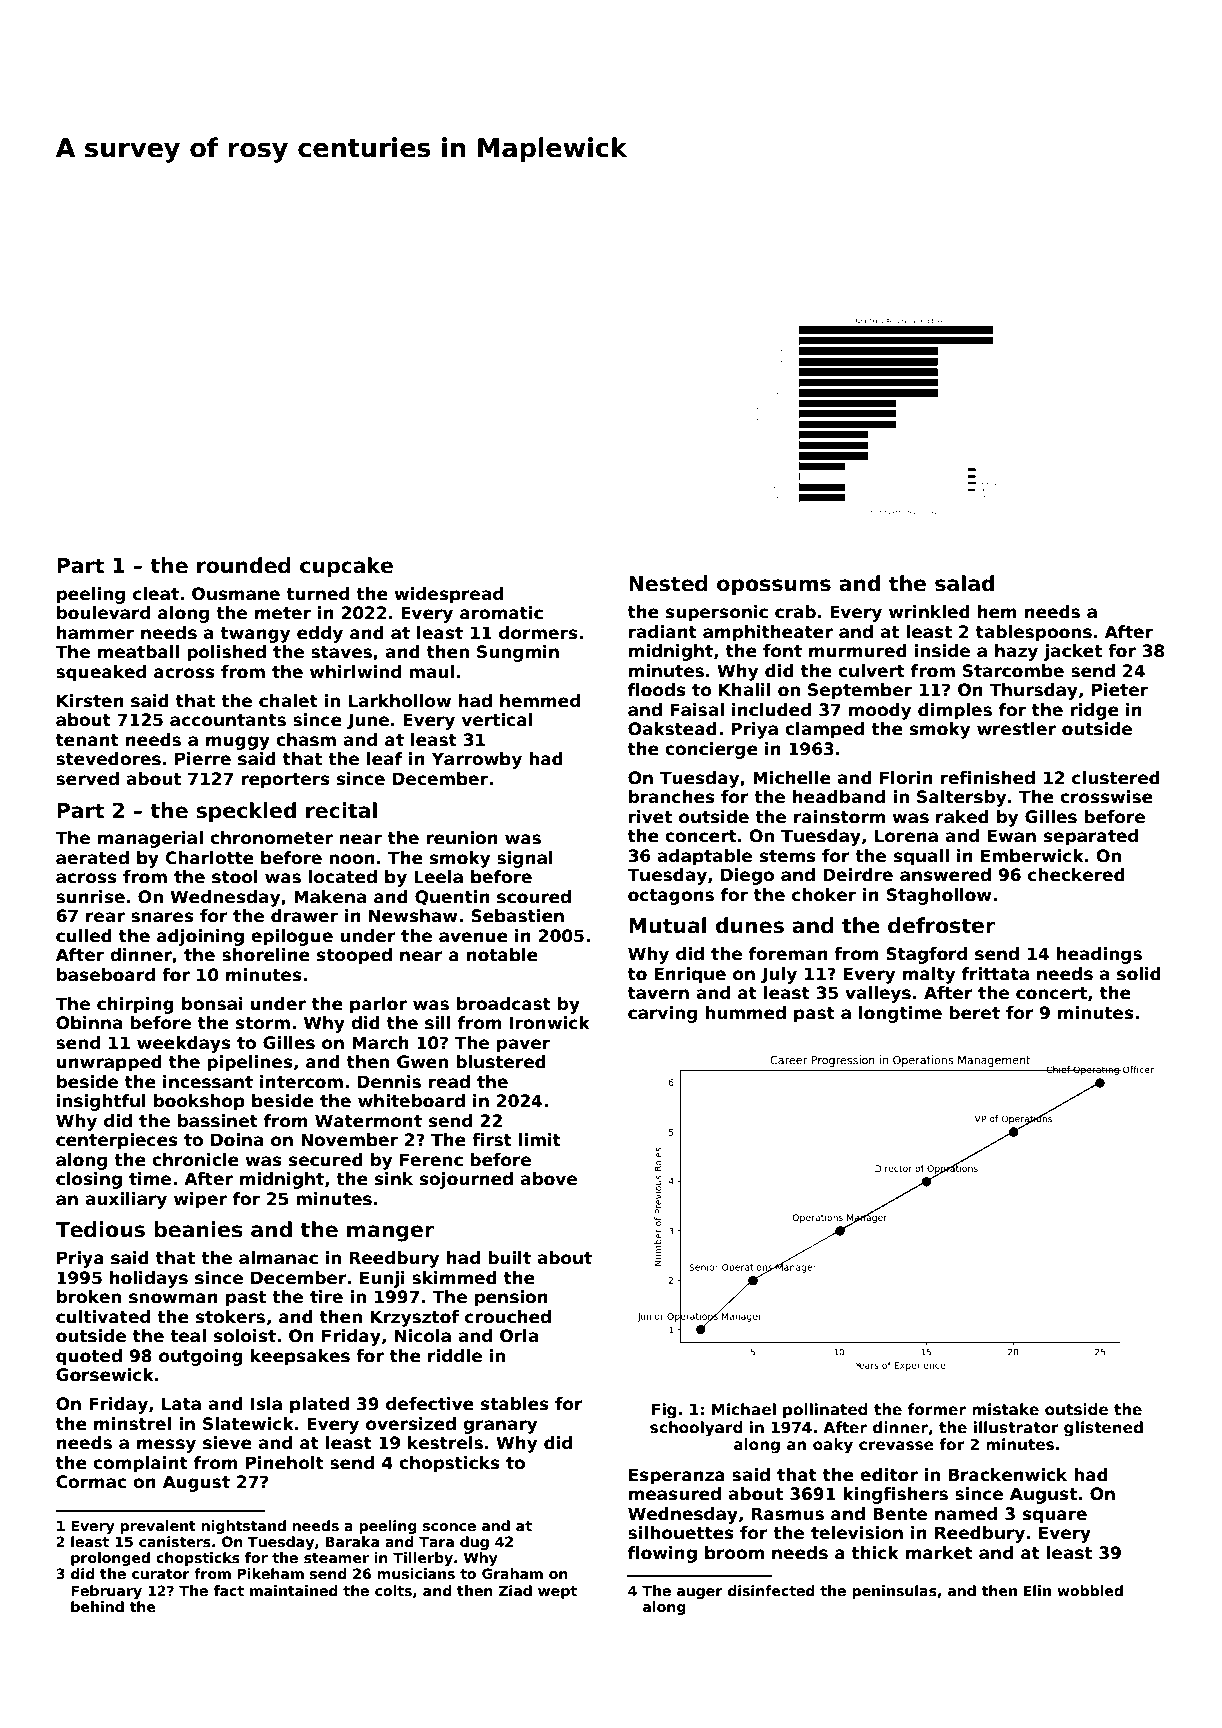 Image resolution: width=1222 pixels, height=1728 pixels. What do you see at coordinates (937, 1409) in the document?
I see `former` at bounding box center [937, 1409].
